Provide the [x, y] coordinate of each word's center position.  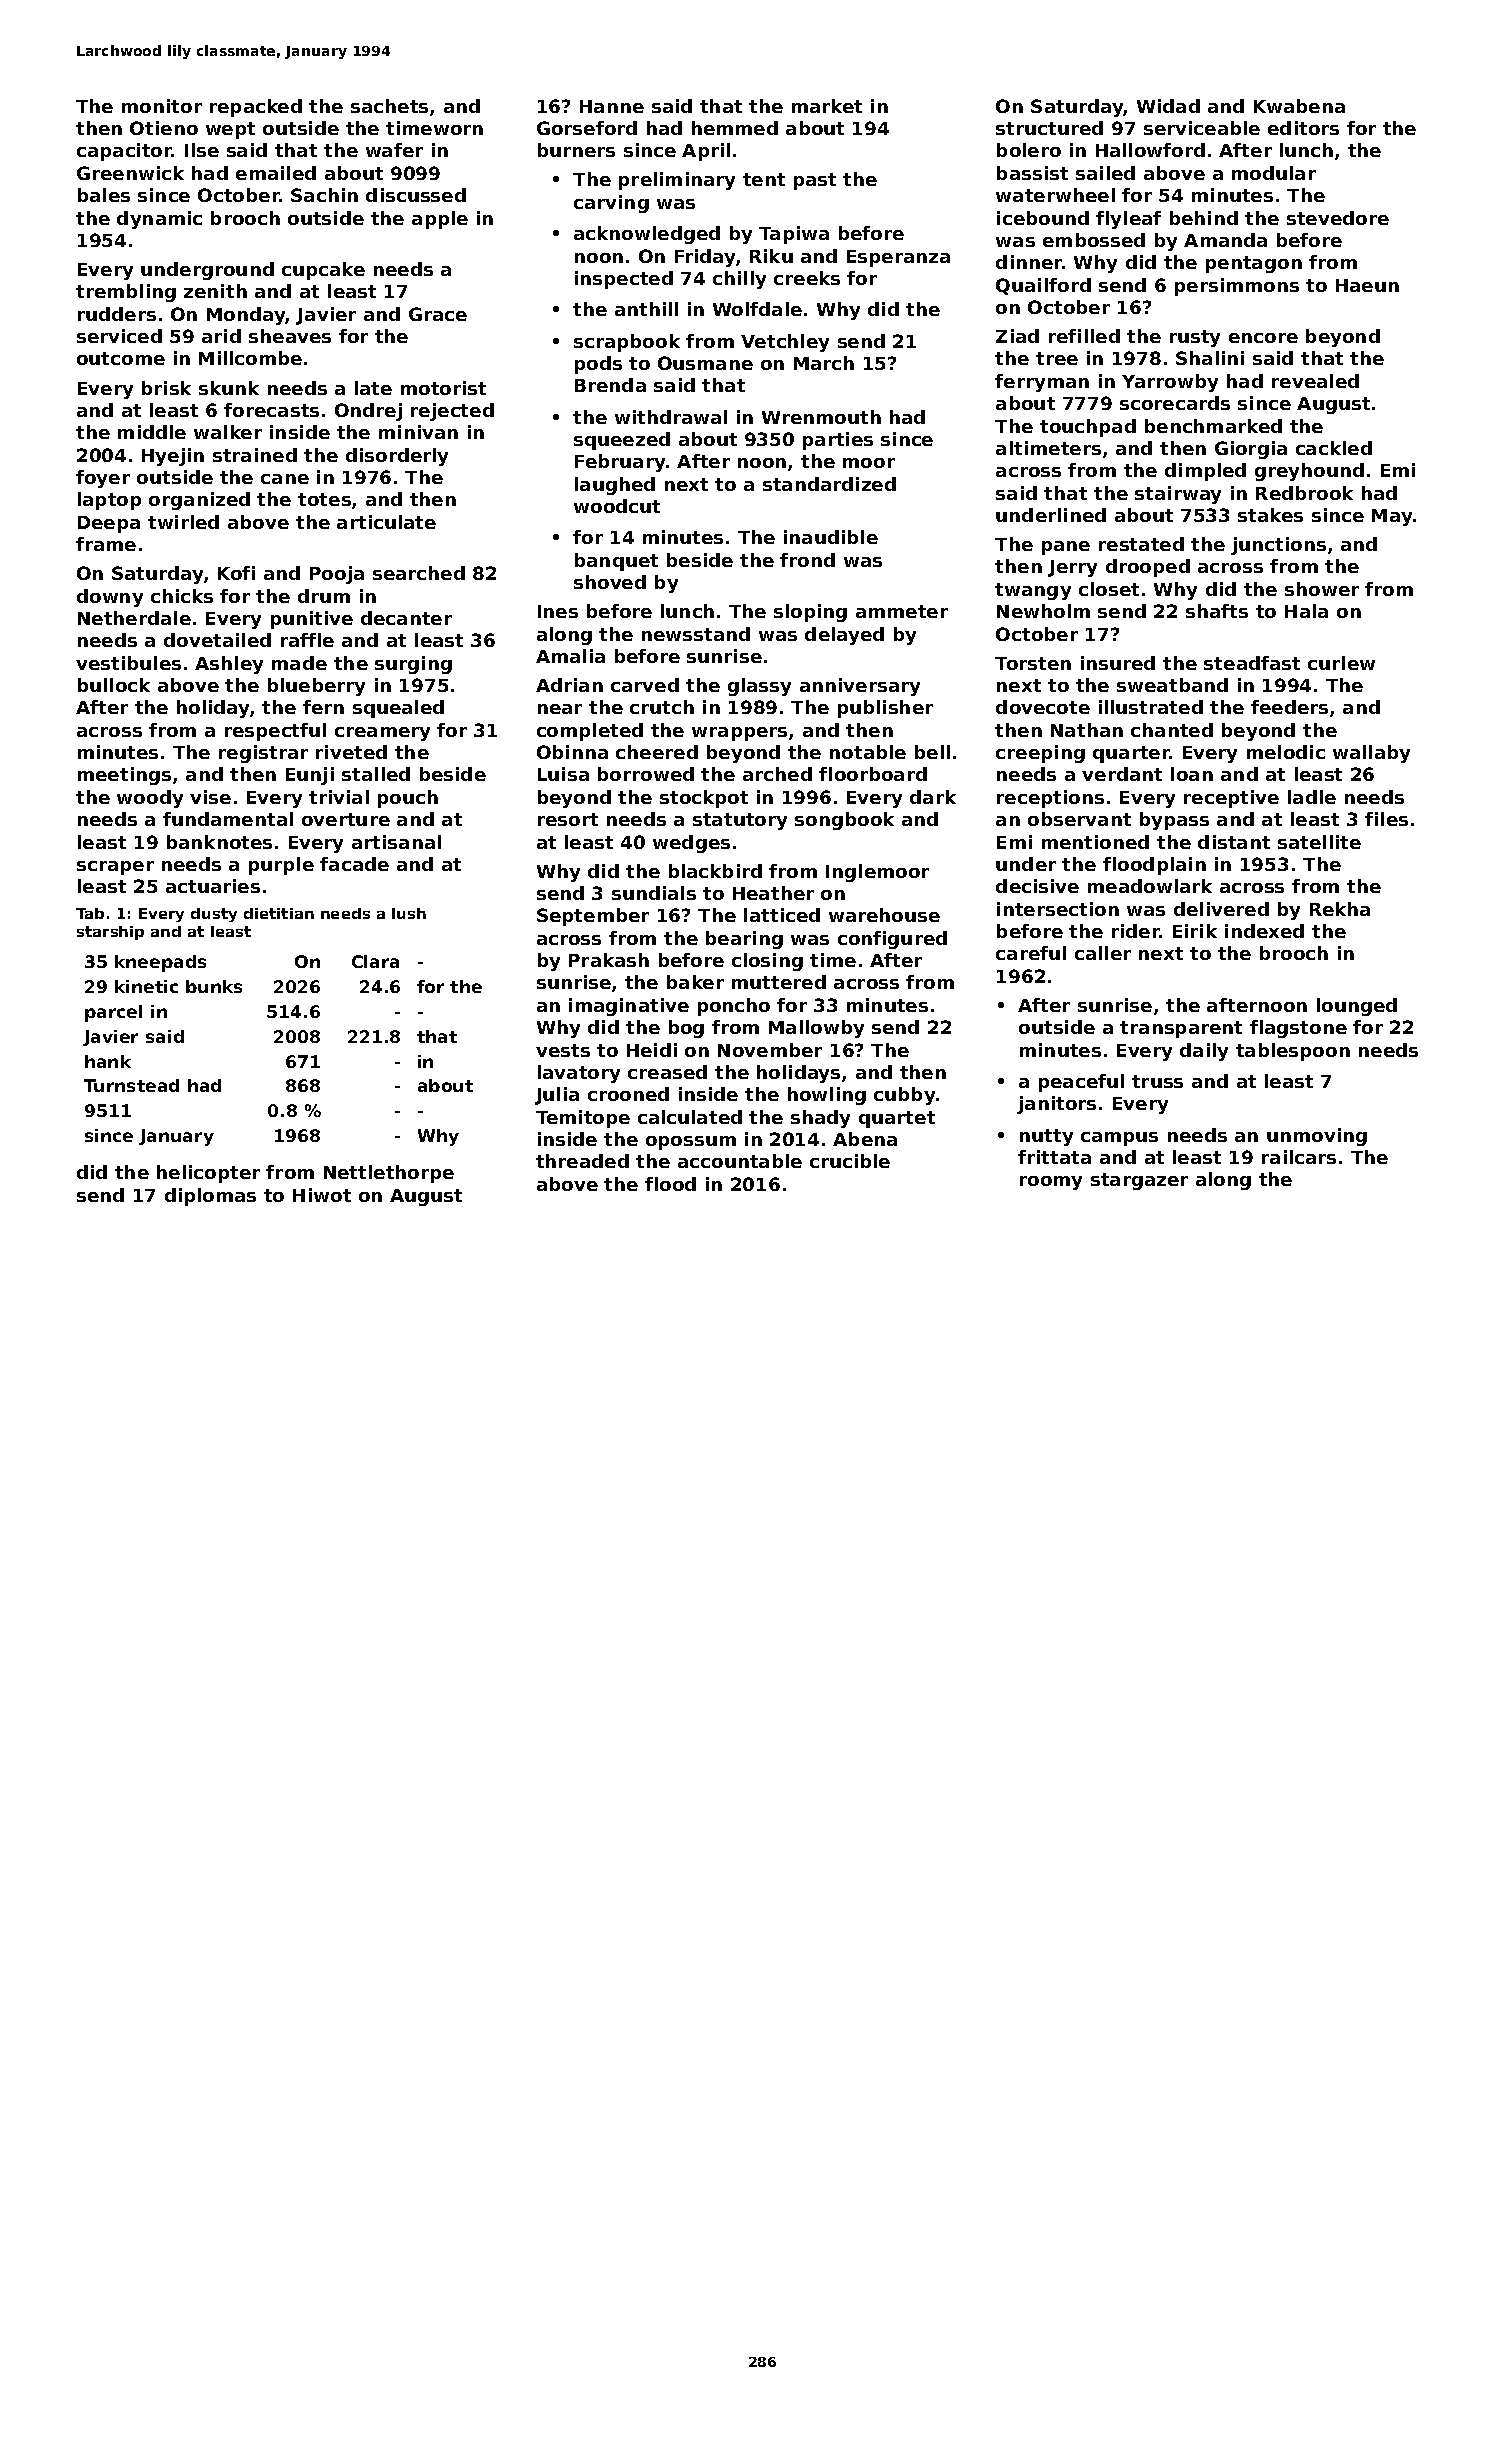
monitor [162, 106]
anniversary [860, 687]
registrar [263, 754]
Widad [1168, 106]
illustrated [1151, 707]
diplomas [210, 1197]
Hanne [612, 106]
